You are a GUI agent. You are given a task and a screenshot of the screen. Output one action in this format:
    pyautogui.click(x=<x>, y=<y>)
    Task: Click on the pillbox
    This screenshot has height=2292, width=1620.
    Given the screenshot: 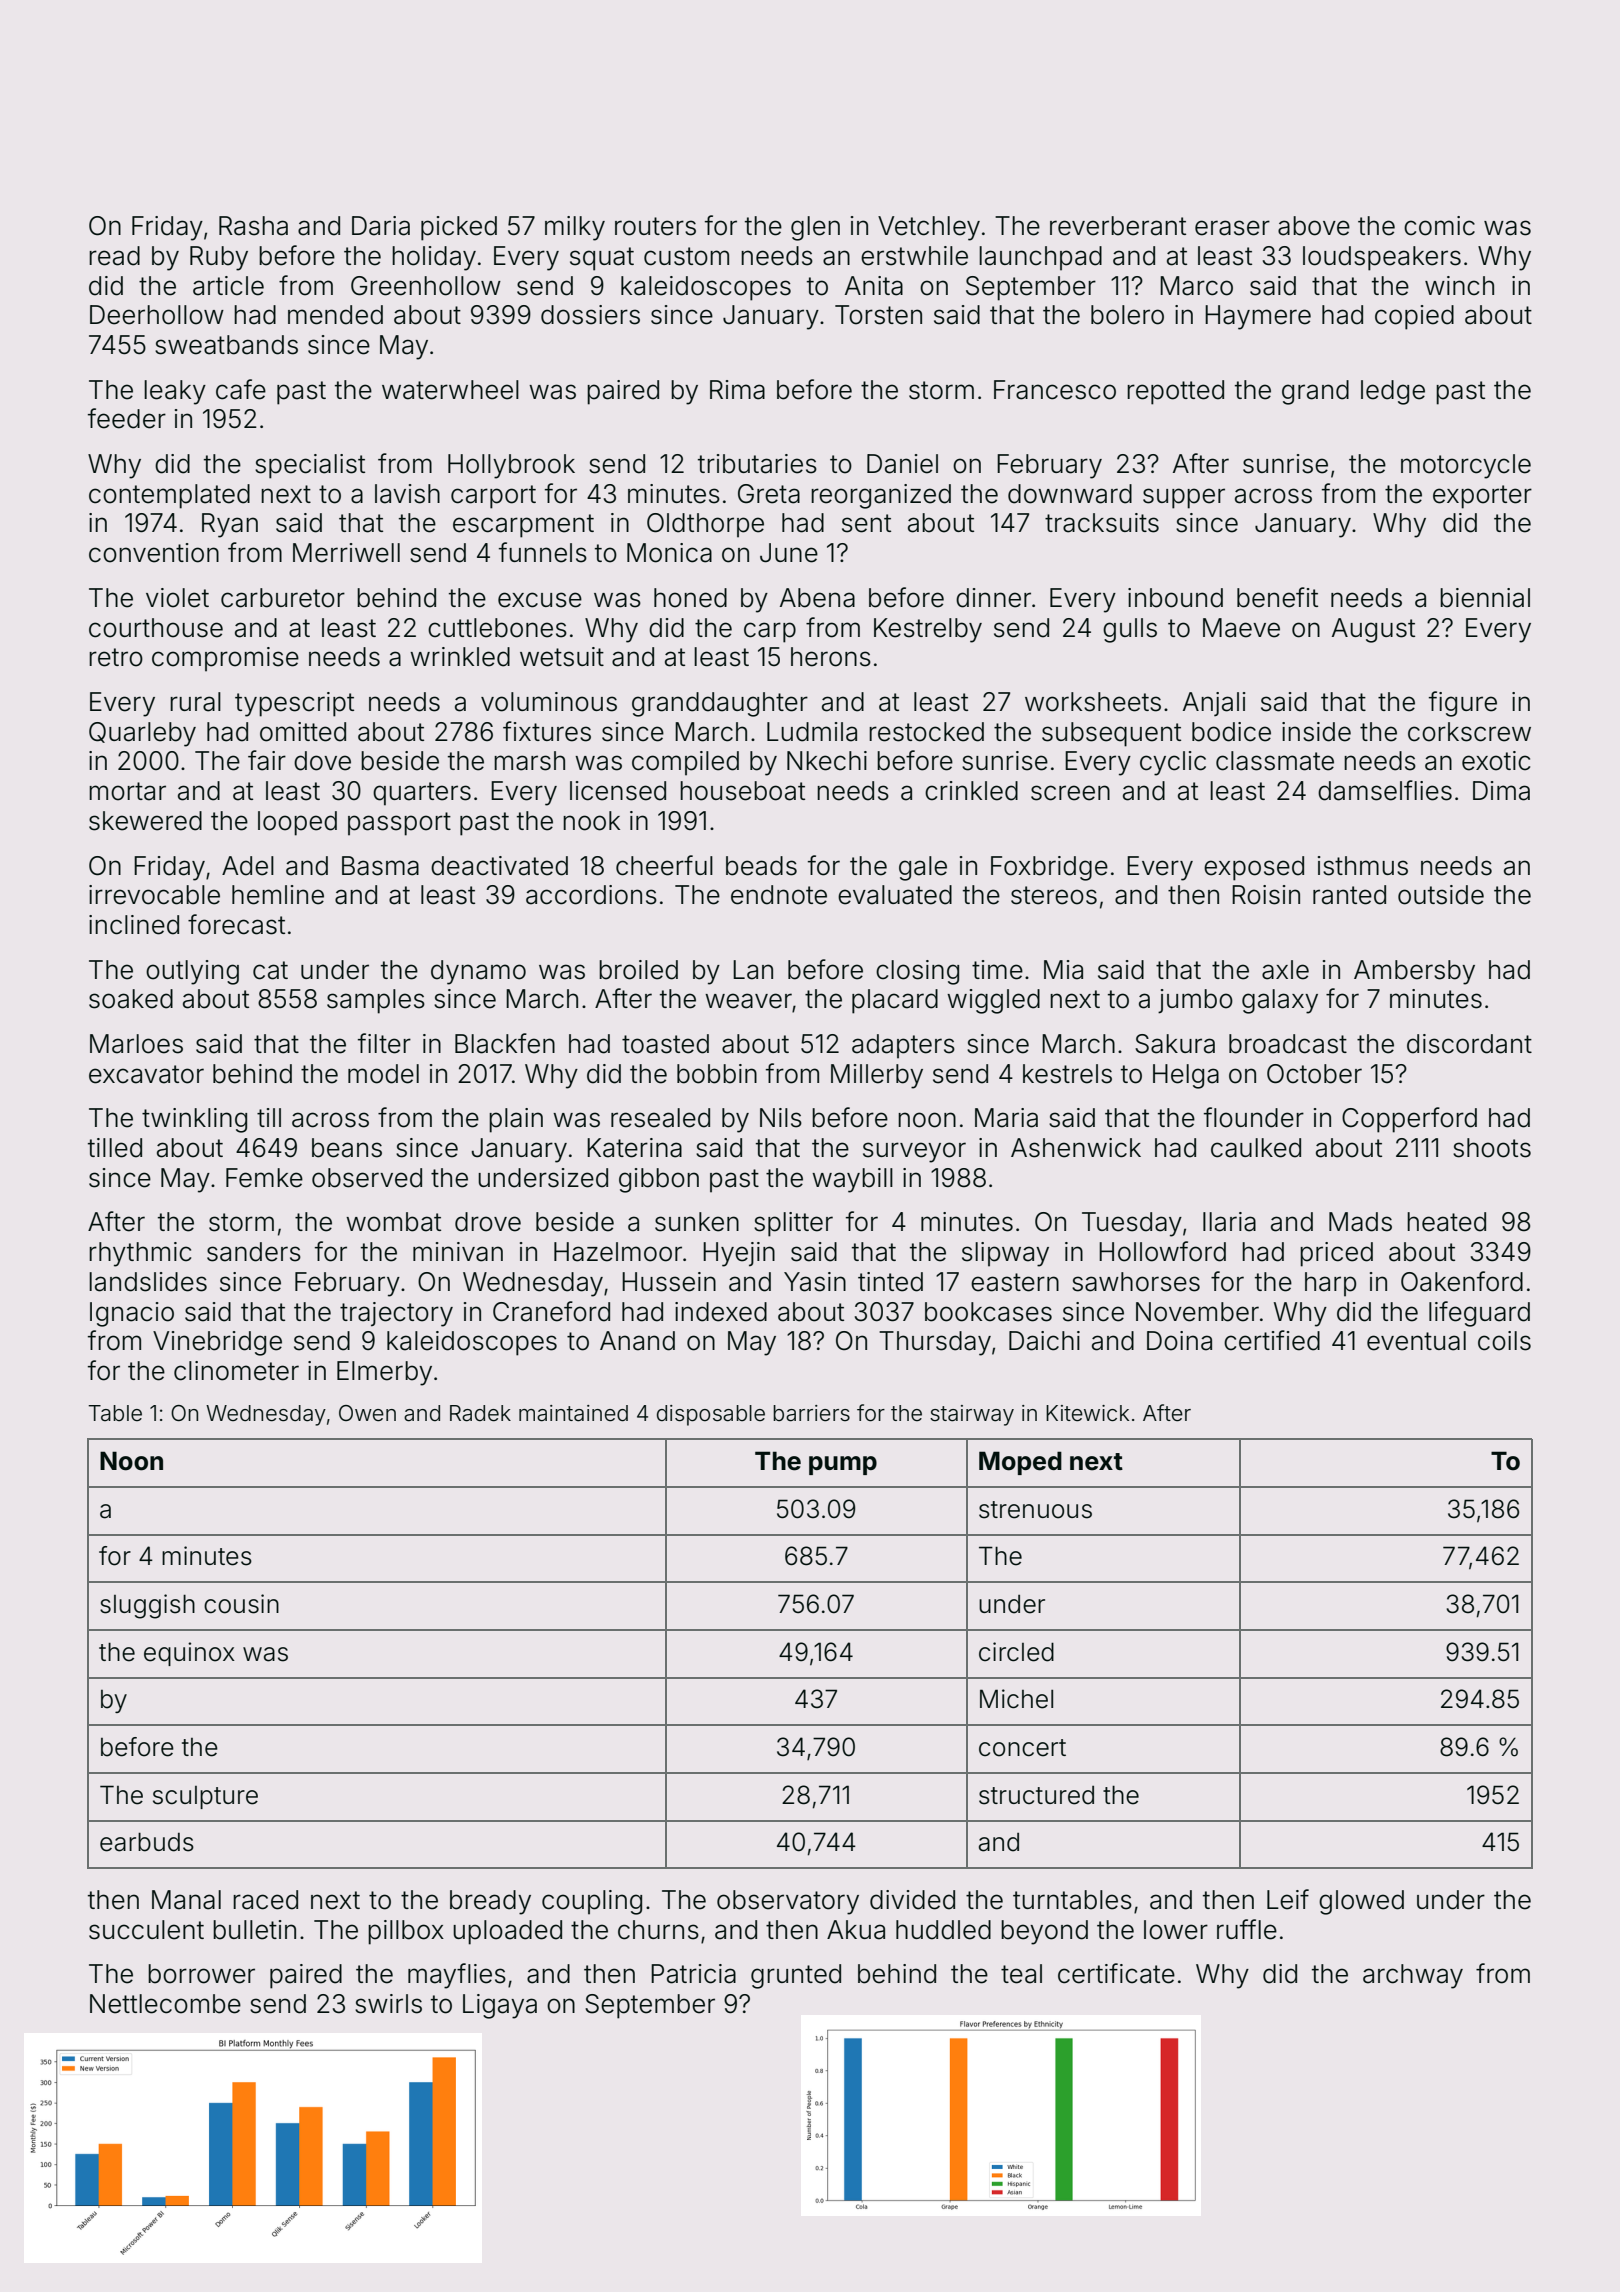 What is the action you would take?
    pyautogui.click(x=406, y=1932)
